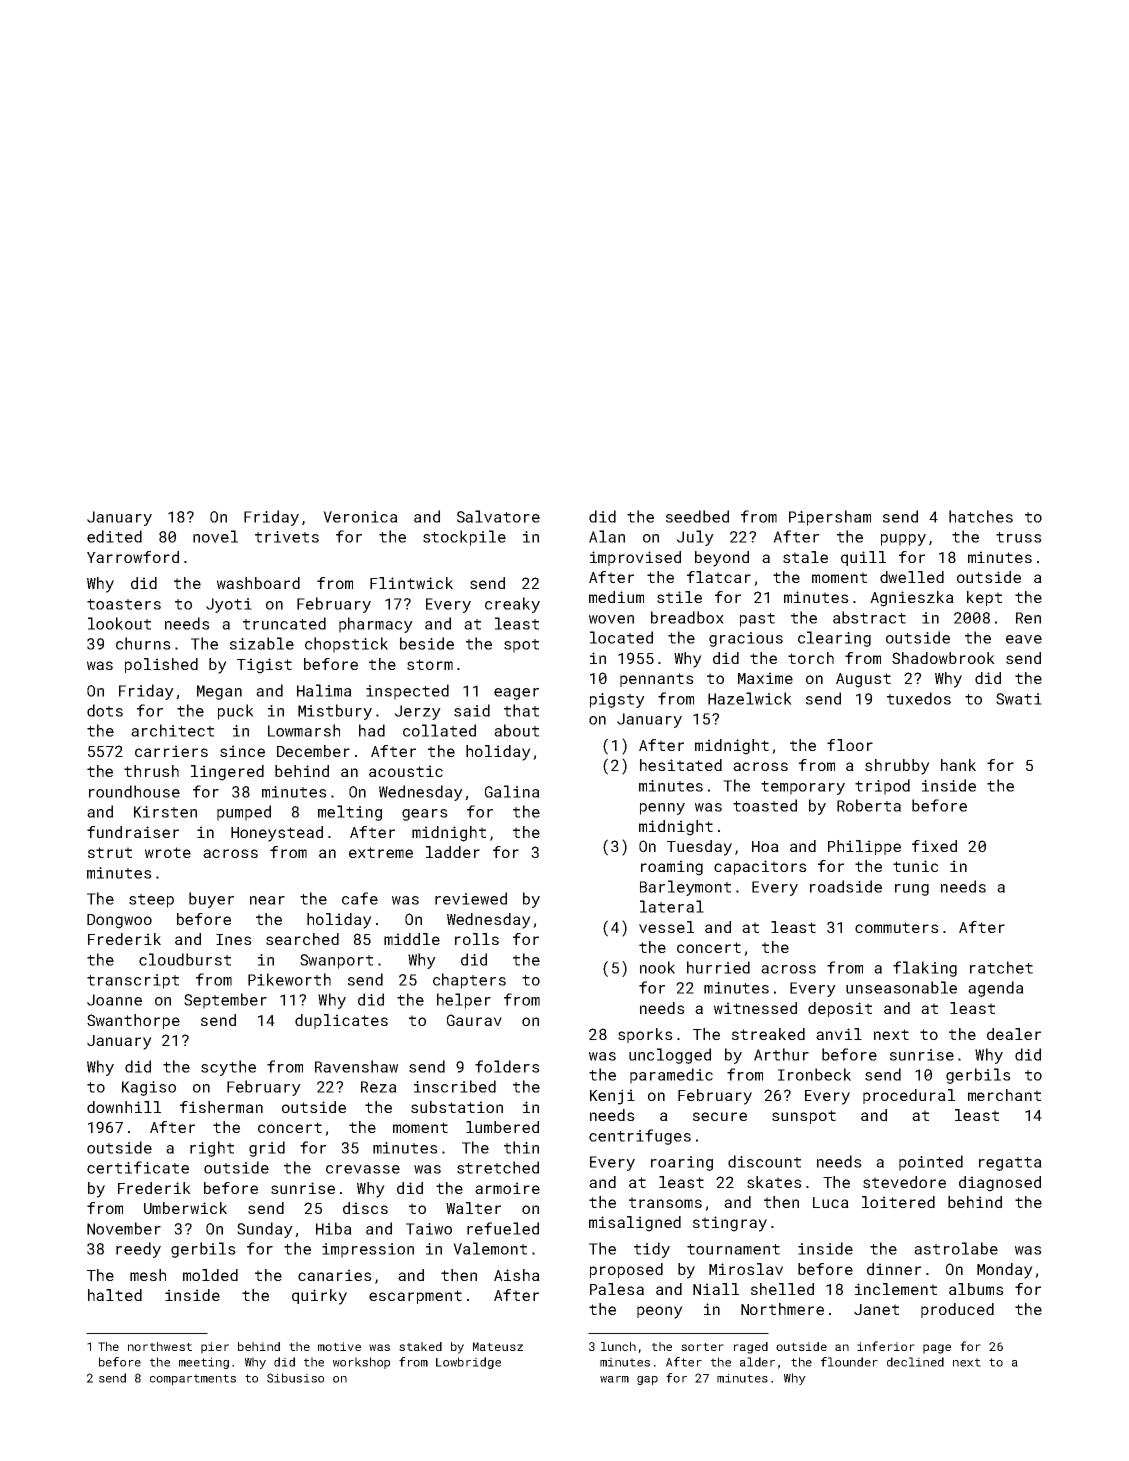  I want to click on fixed, so click(934, 846).
